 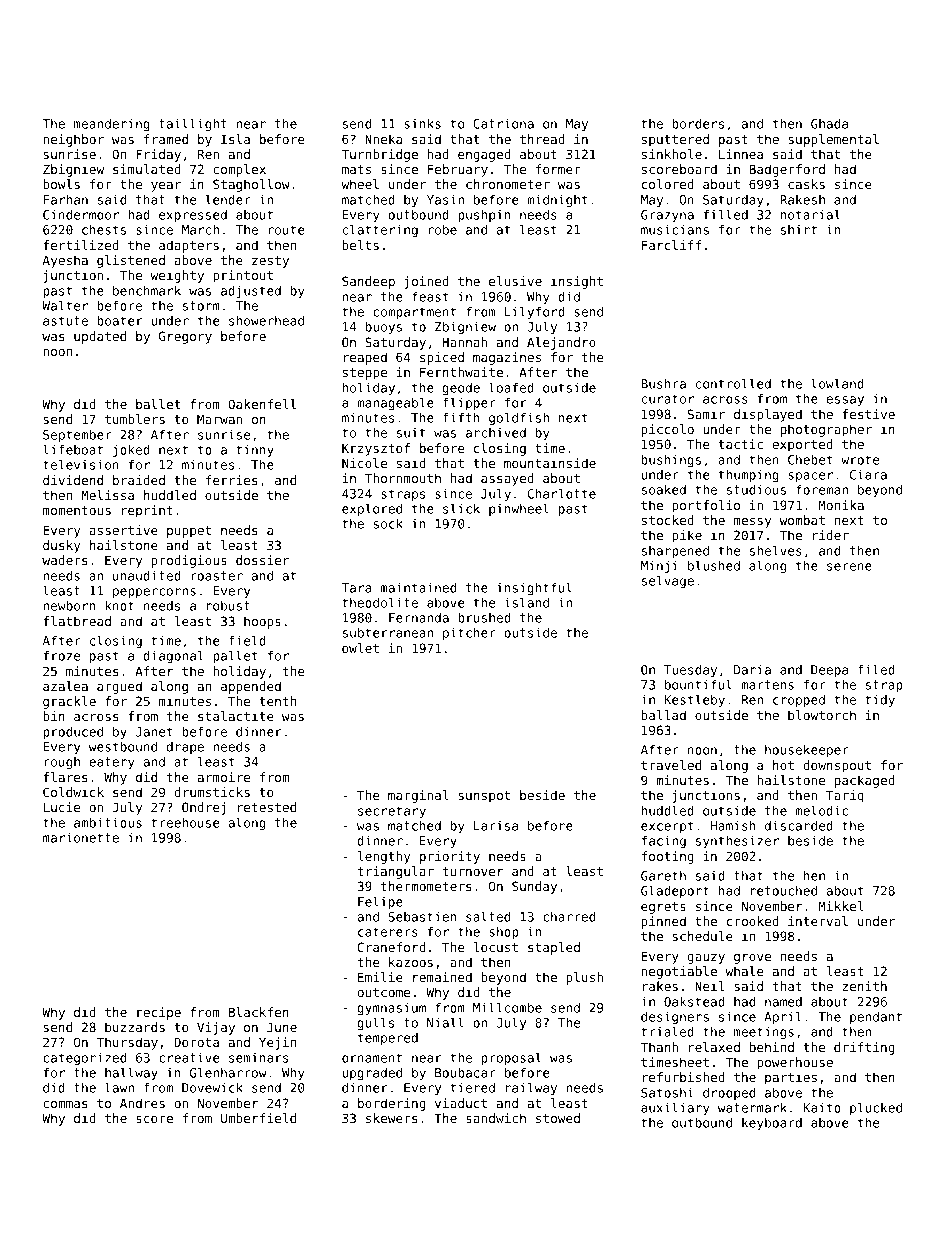 I want to click on recipe, so click(x=159, y=1013).
